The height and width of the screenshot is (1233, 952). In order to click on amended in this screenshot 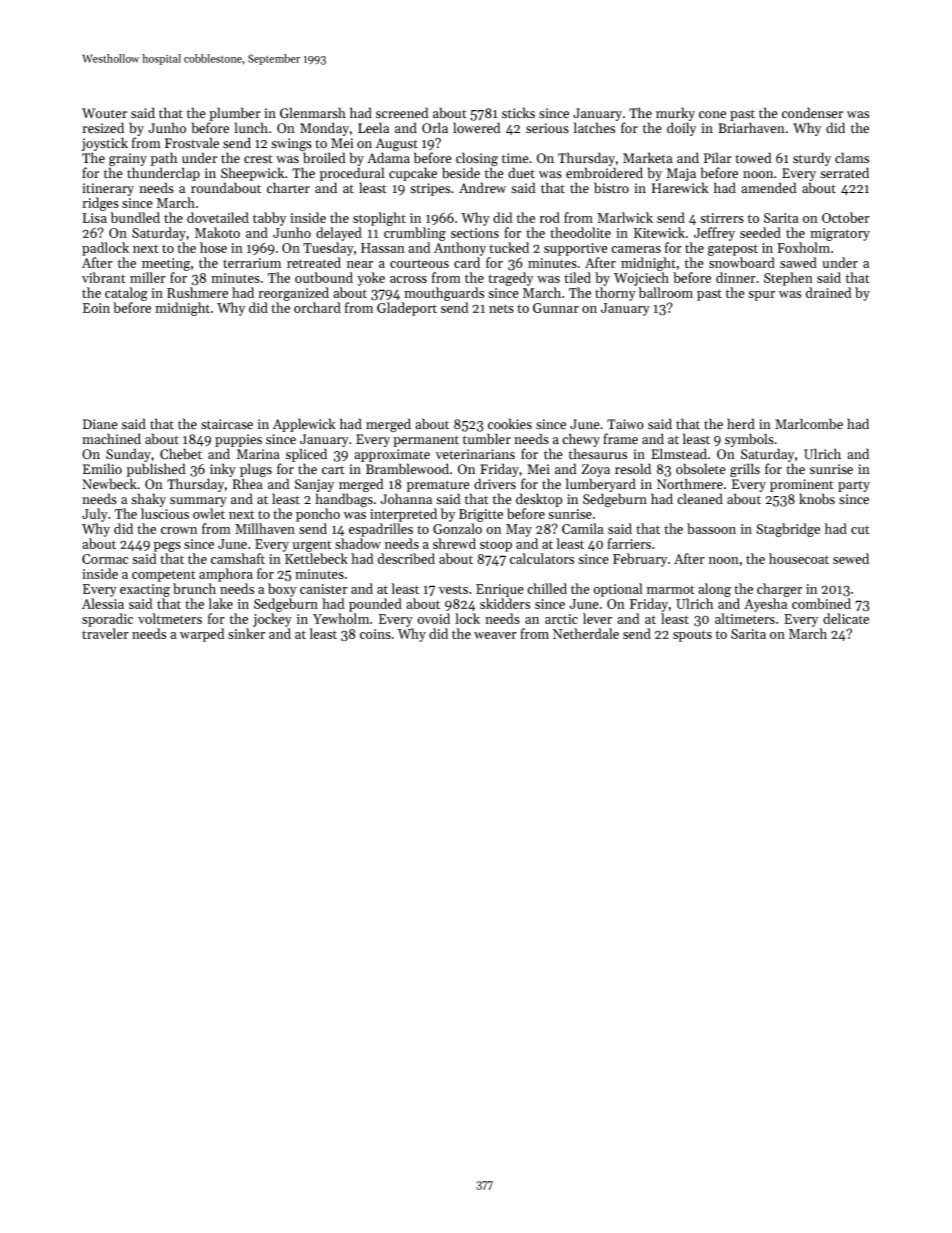, I will do `click(769, 188)`.
